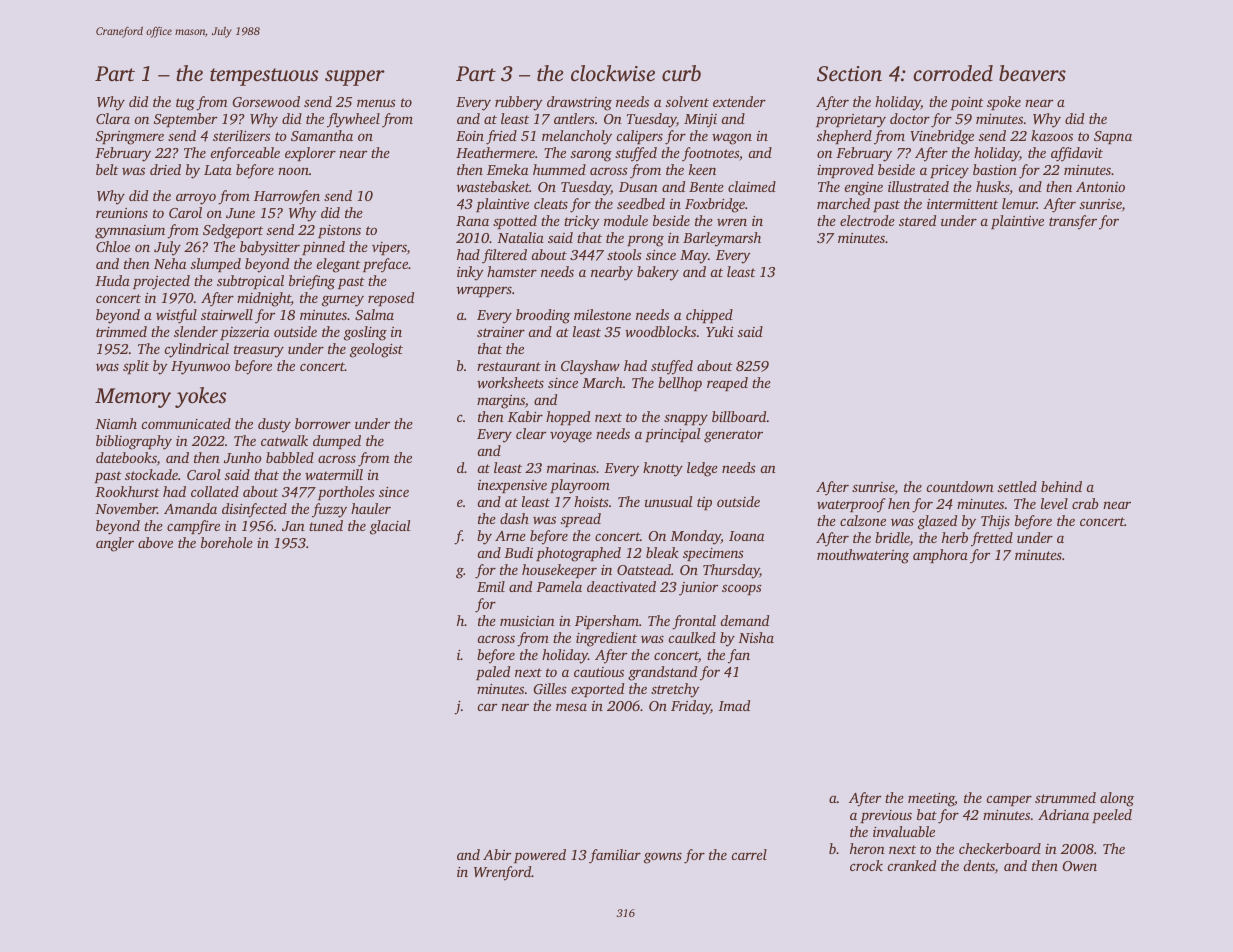  What do you see at coordinates (540, 856) in the document?
I see `powered` at bounding box center [540, 856].
